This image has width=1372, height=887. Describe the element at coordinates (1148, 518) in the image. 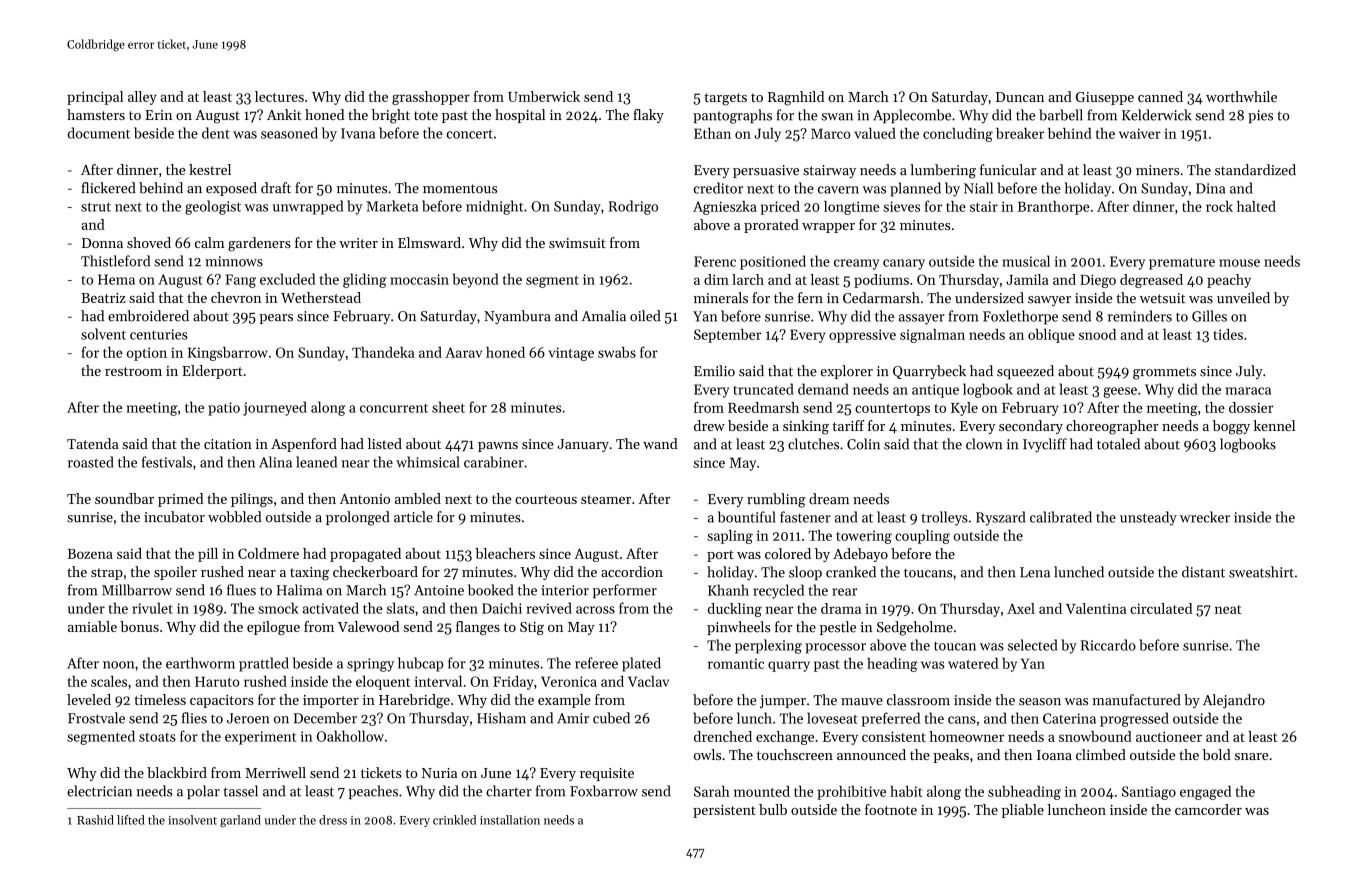

I see `unsteady` at that location.
